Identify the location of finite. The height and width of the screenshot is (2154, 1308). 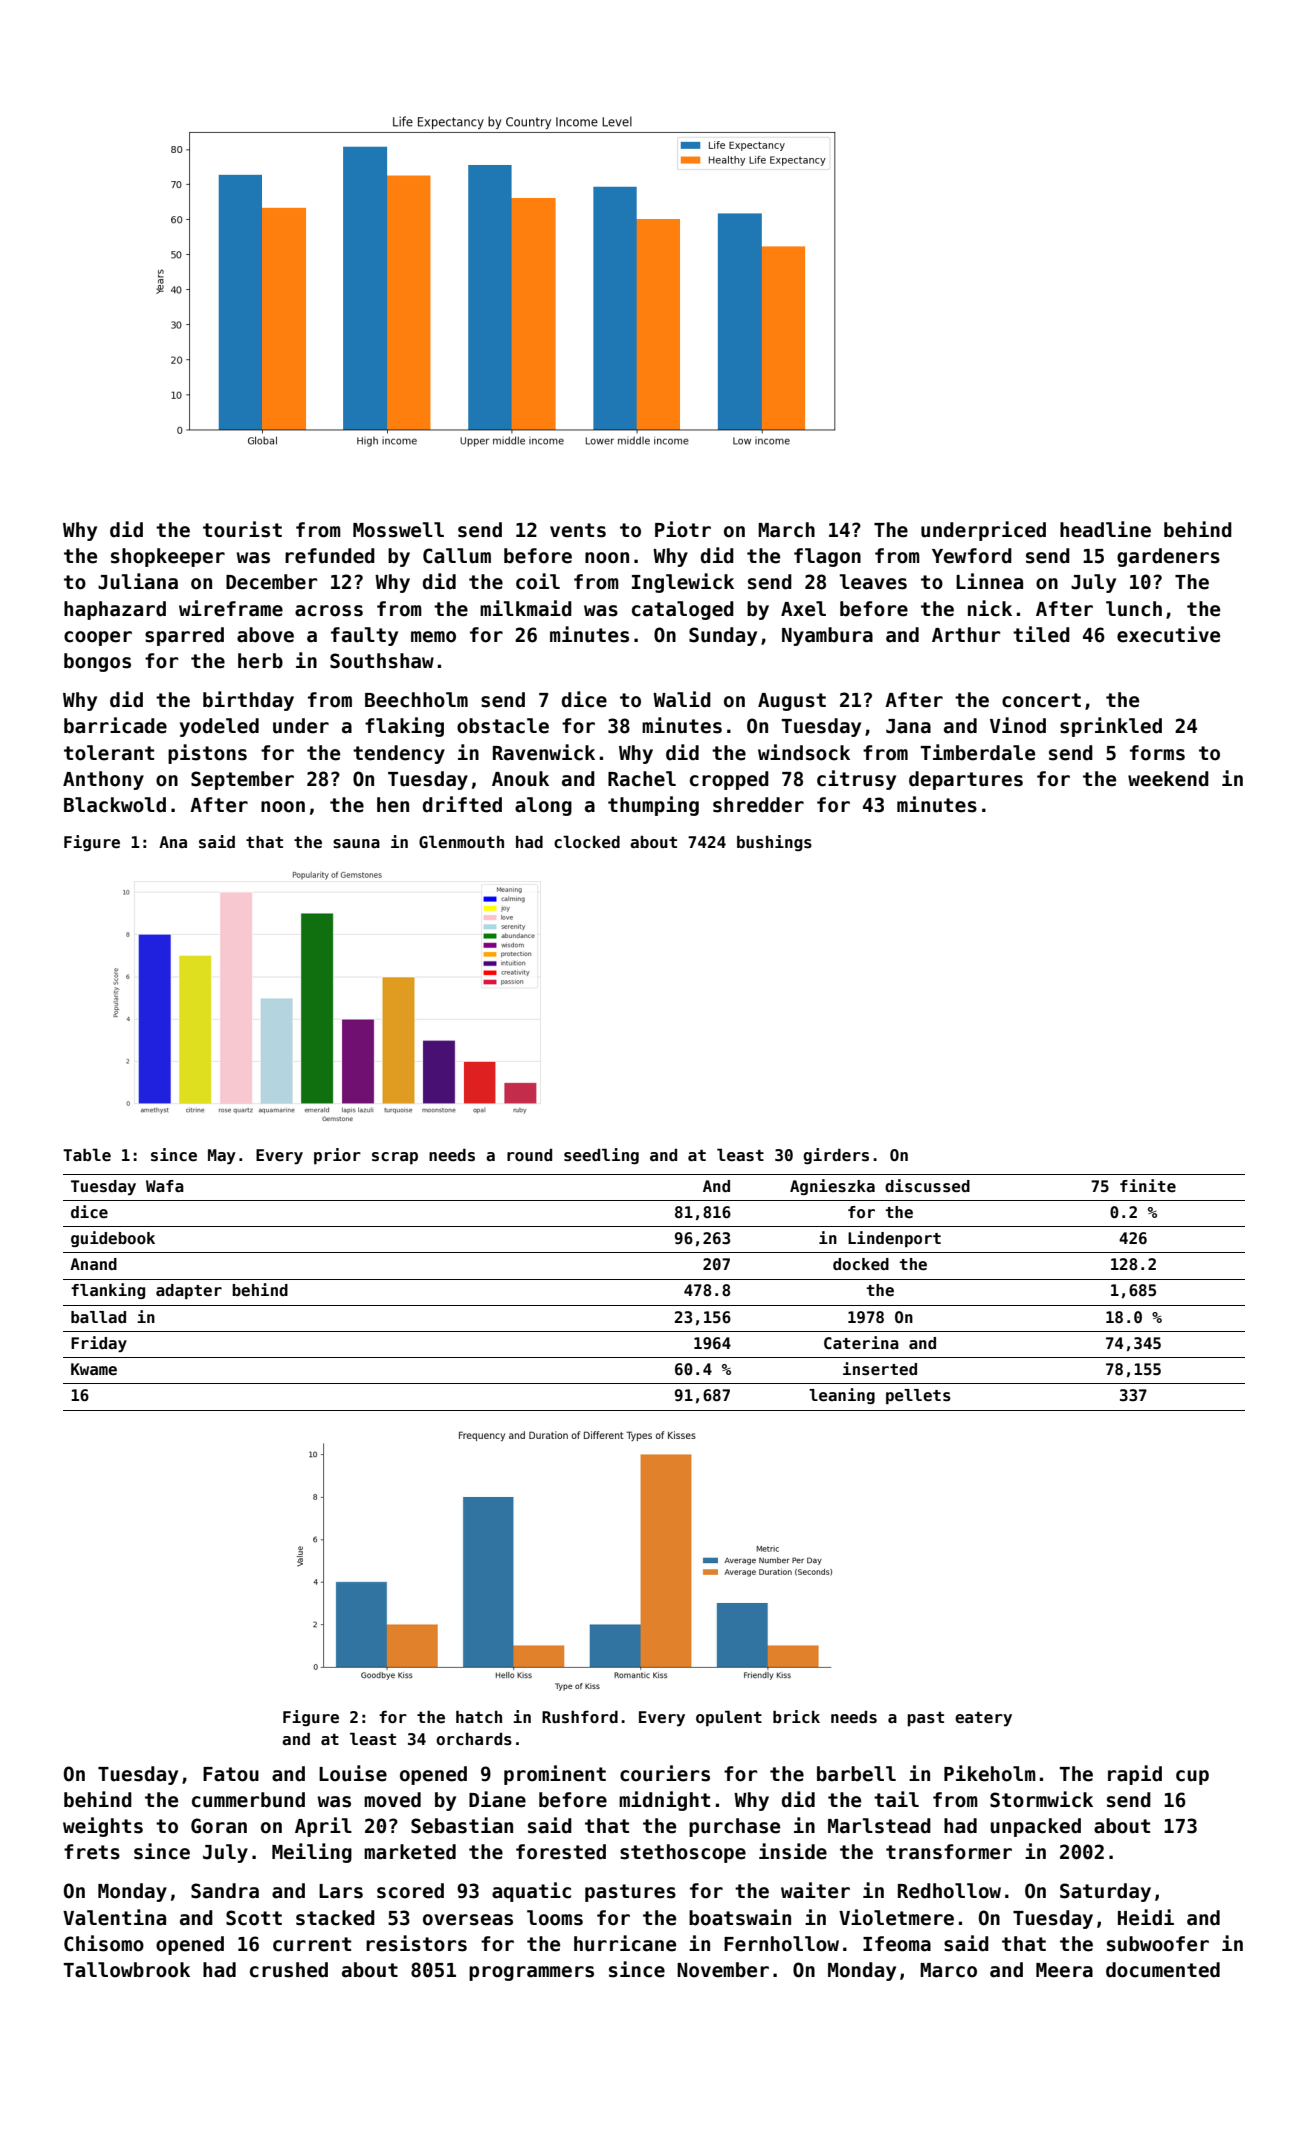
(1148, 1186).
